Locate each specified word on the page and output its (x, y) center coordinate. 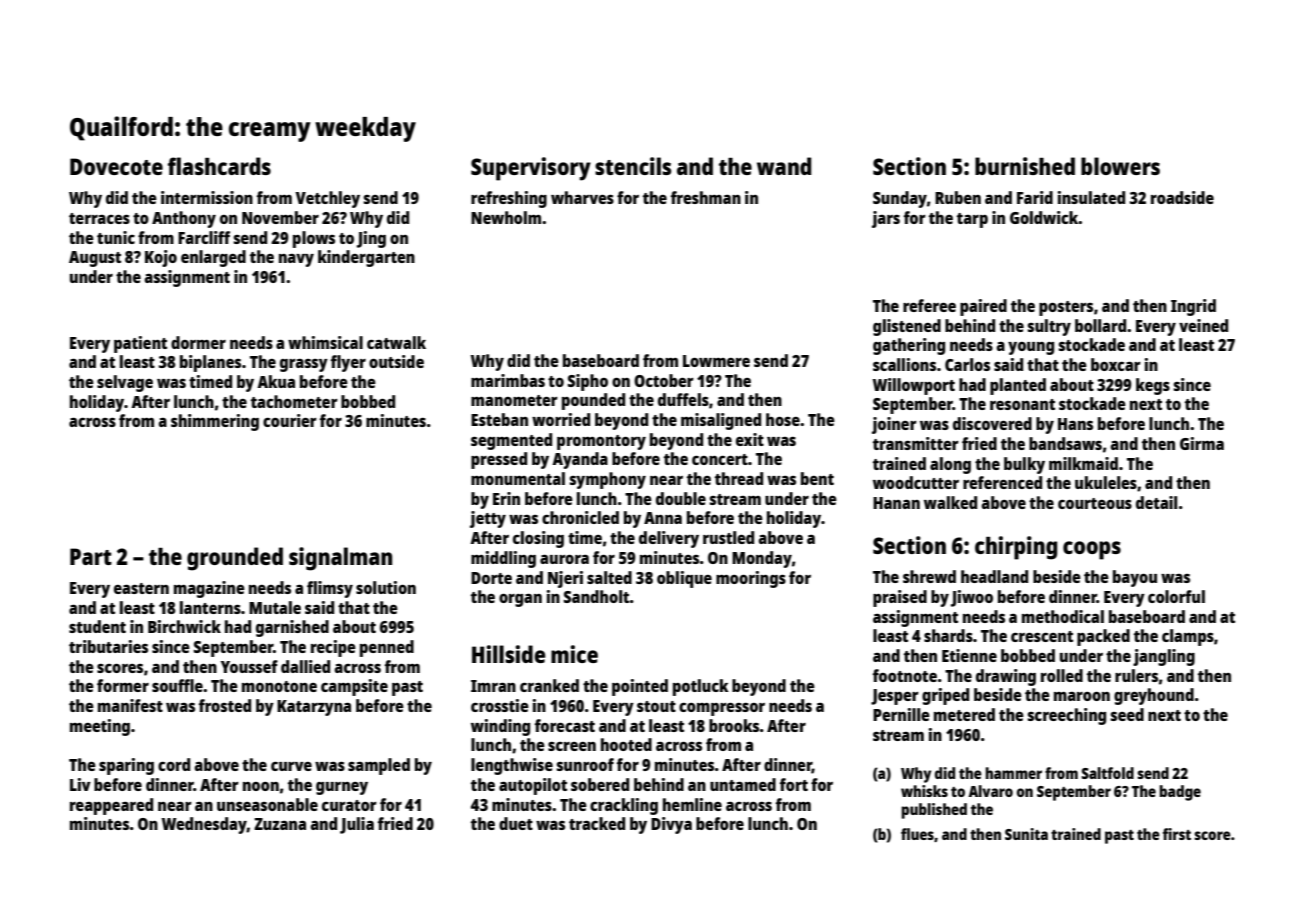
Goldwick (1044, 217)
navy (296, 260)
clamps (1188, 637)
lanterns (210, 607)
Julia (357, 825)
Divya (671, 825)
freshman (706, 197)
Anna (663, 518)
